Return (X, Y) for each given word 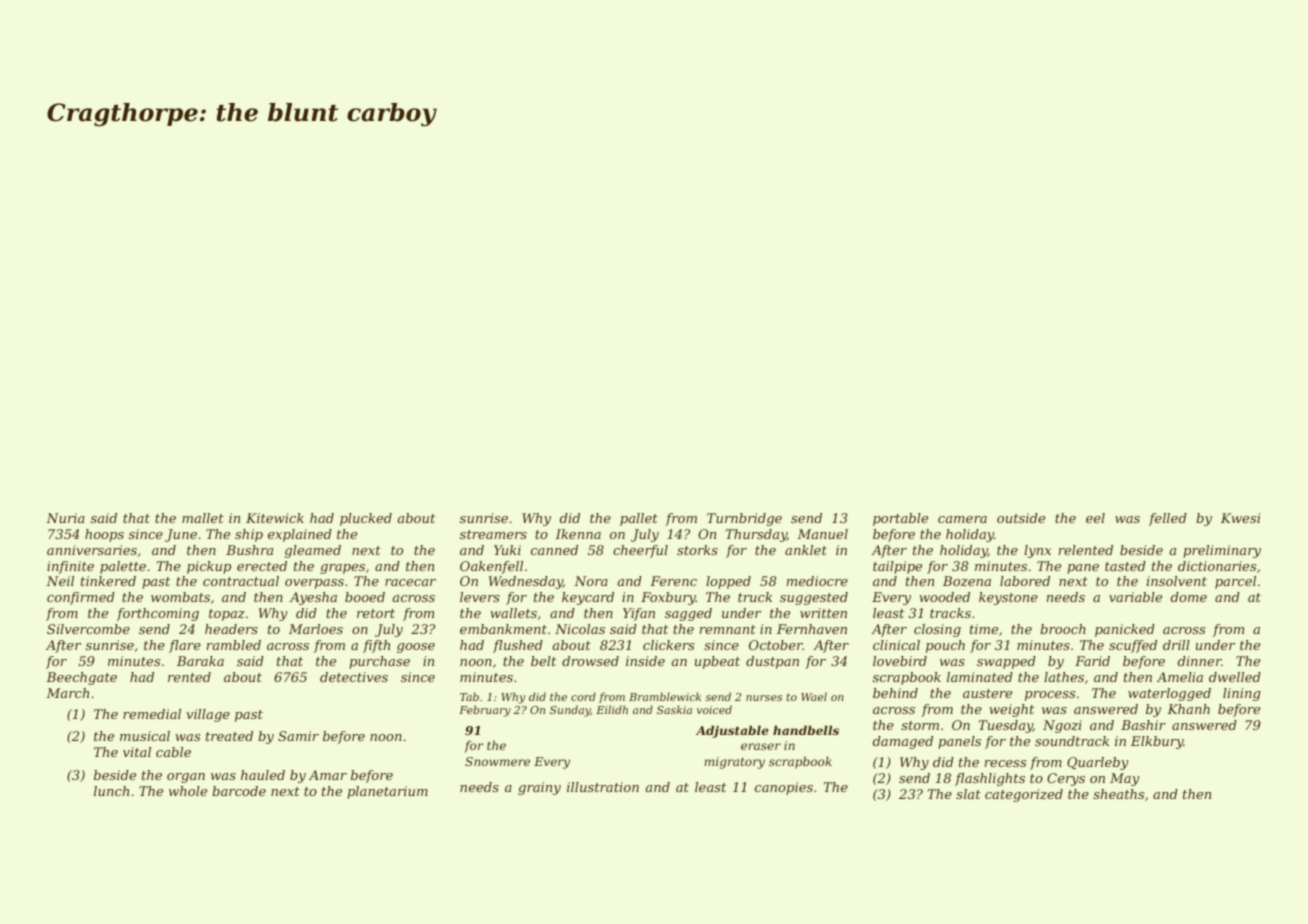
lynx (1037, 551)
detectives (354, 677)
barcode (239, 791)
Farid (1092, 661)
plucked (366, 519)
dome (1189, 597)
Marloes (316, 629)
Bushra (249, 550)
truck (755, 597)
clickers (668, 645)
